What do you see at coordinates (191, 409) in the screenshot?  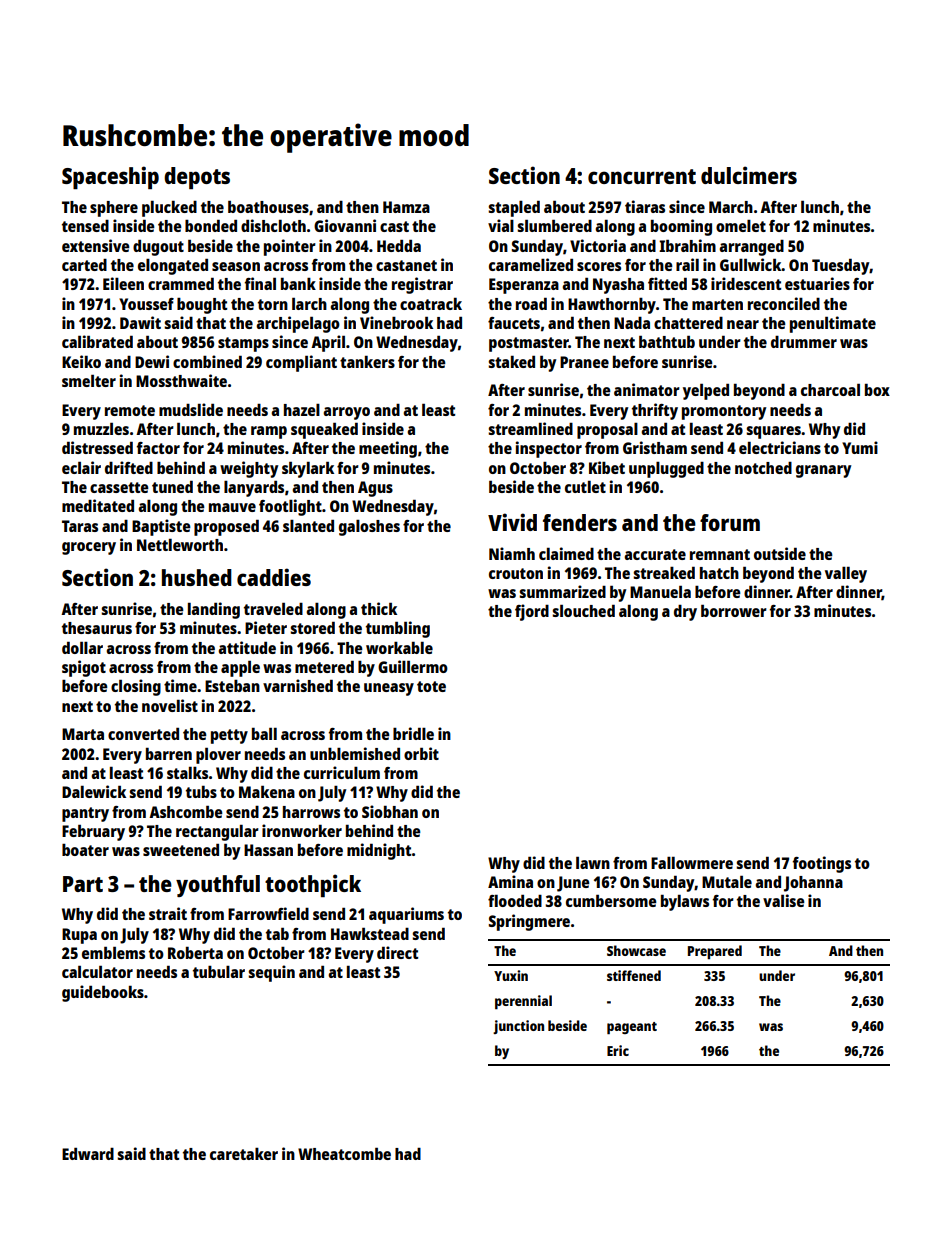 I see `mudslide` at bounding box center [191, 409].
